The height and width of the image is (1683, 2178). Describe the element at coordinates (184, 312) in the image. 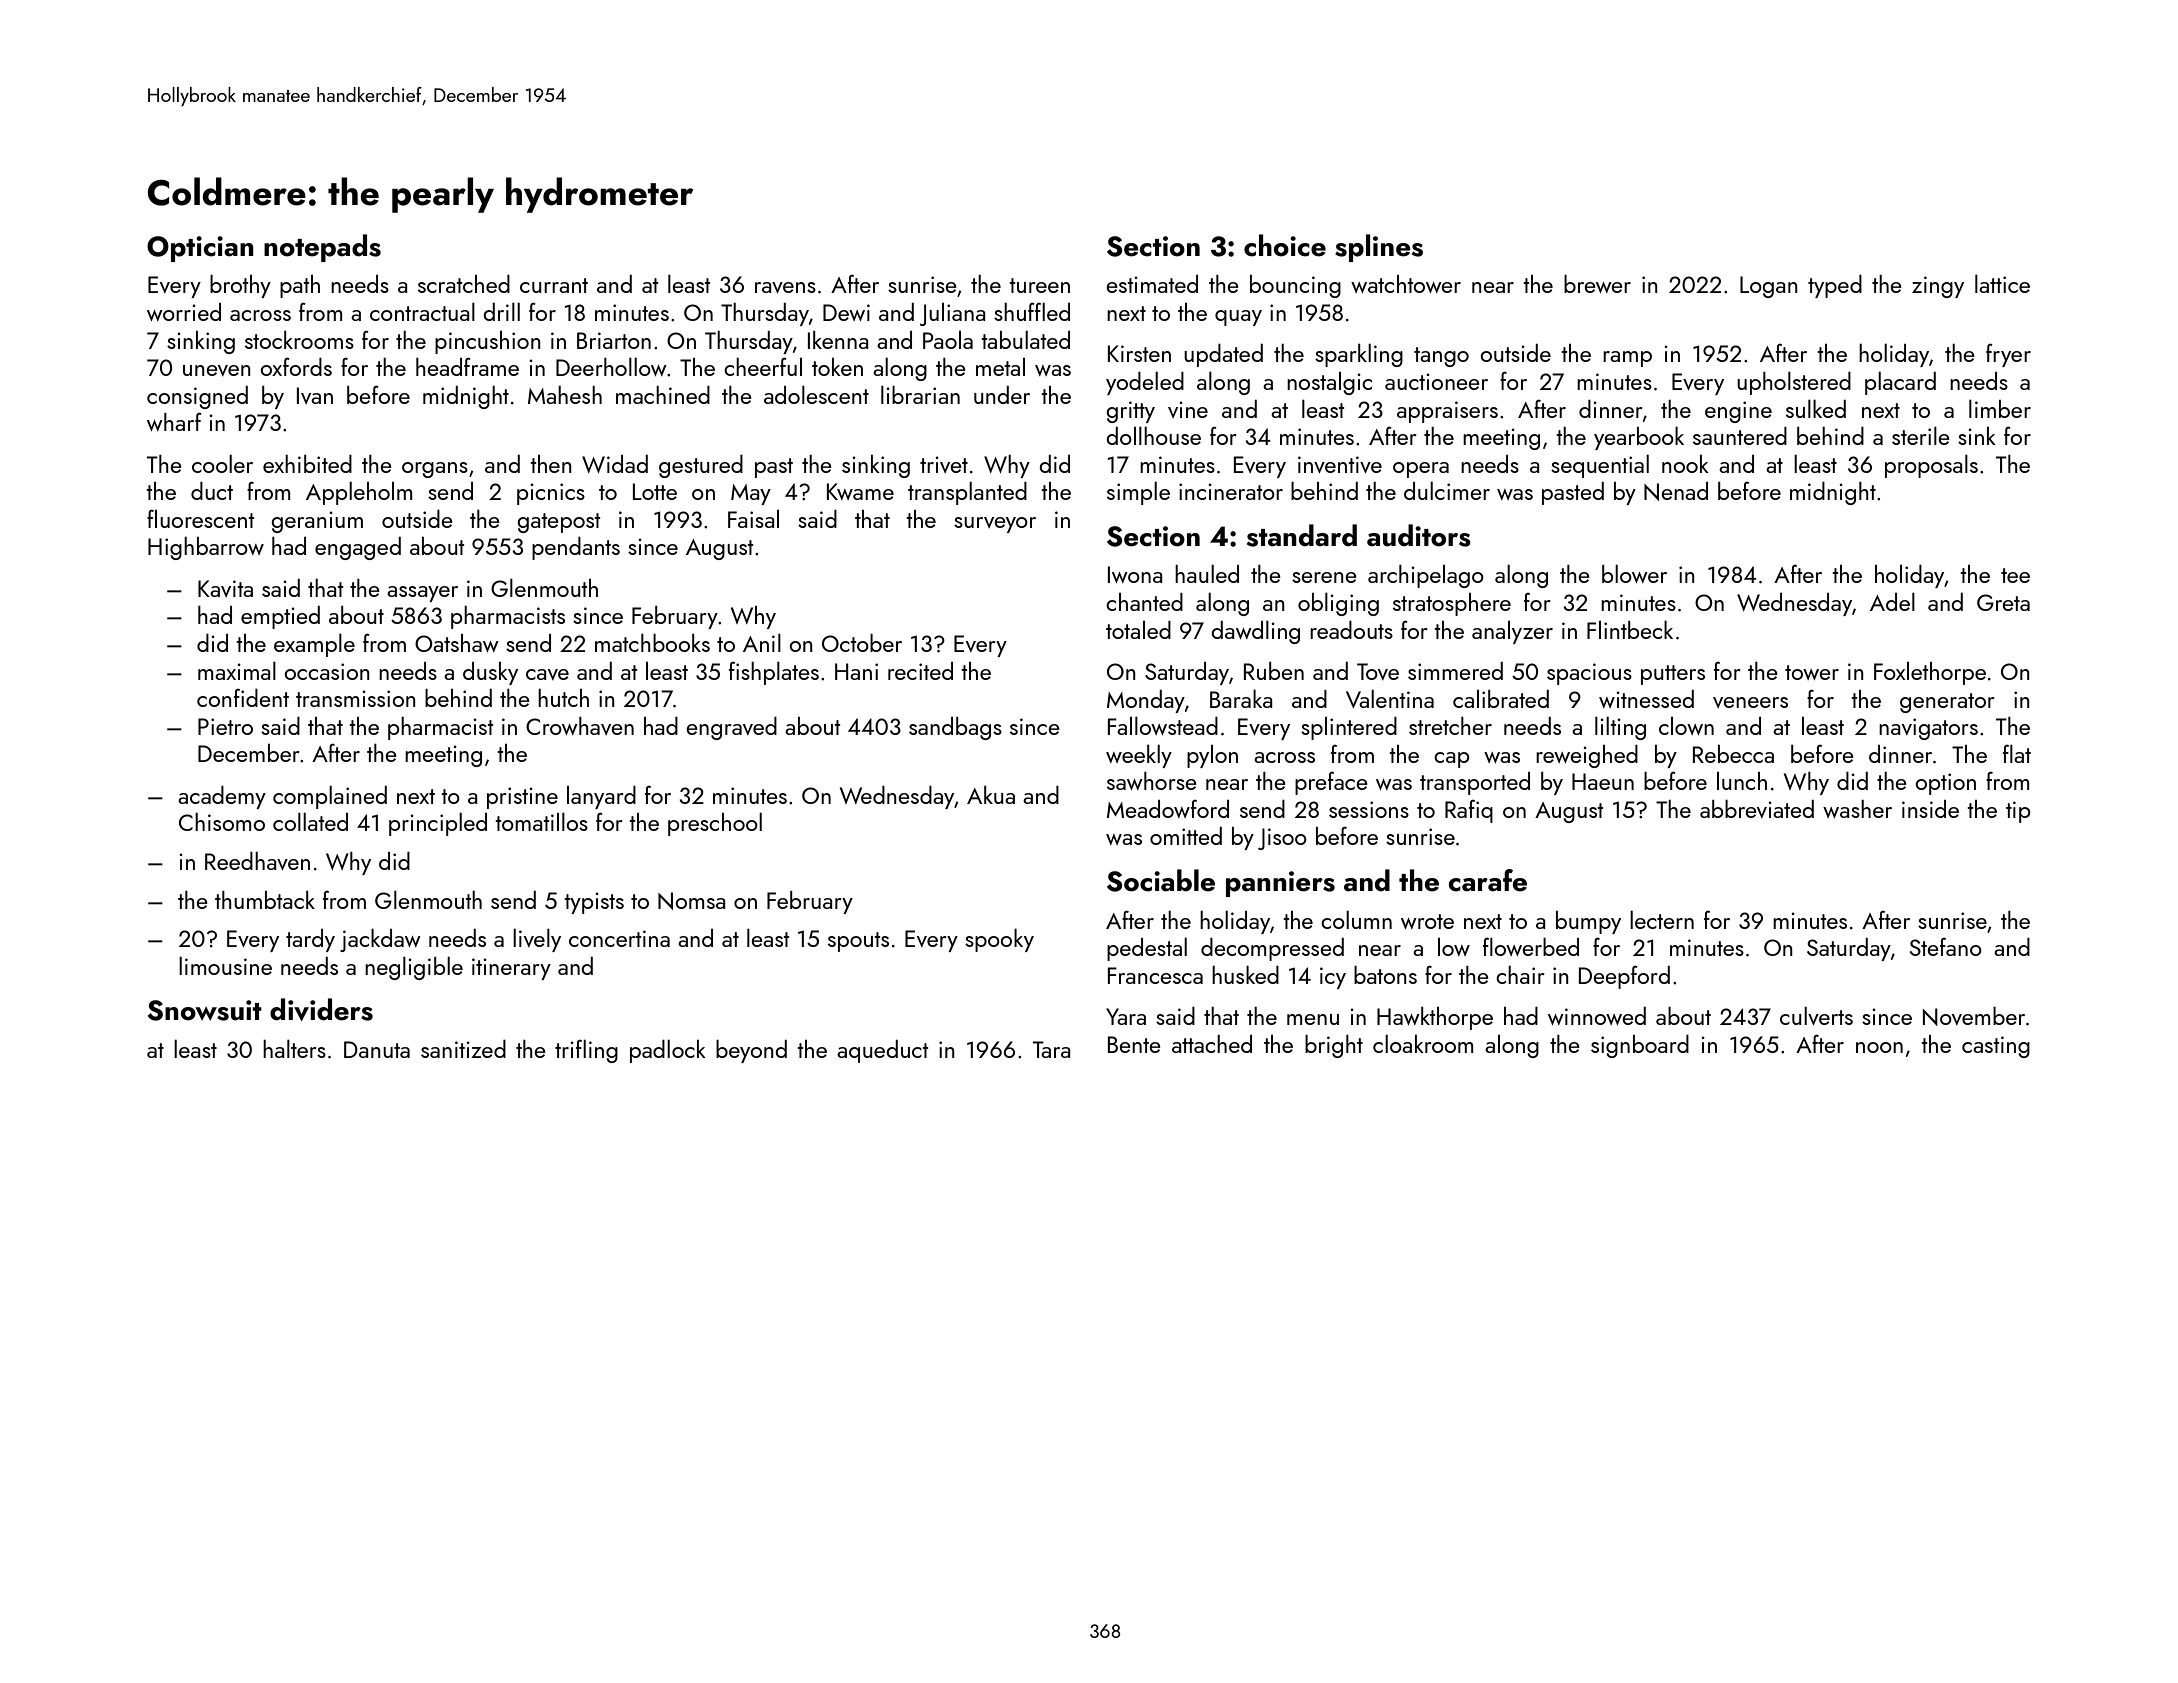

I see `worried` at that location.
